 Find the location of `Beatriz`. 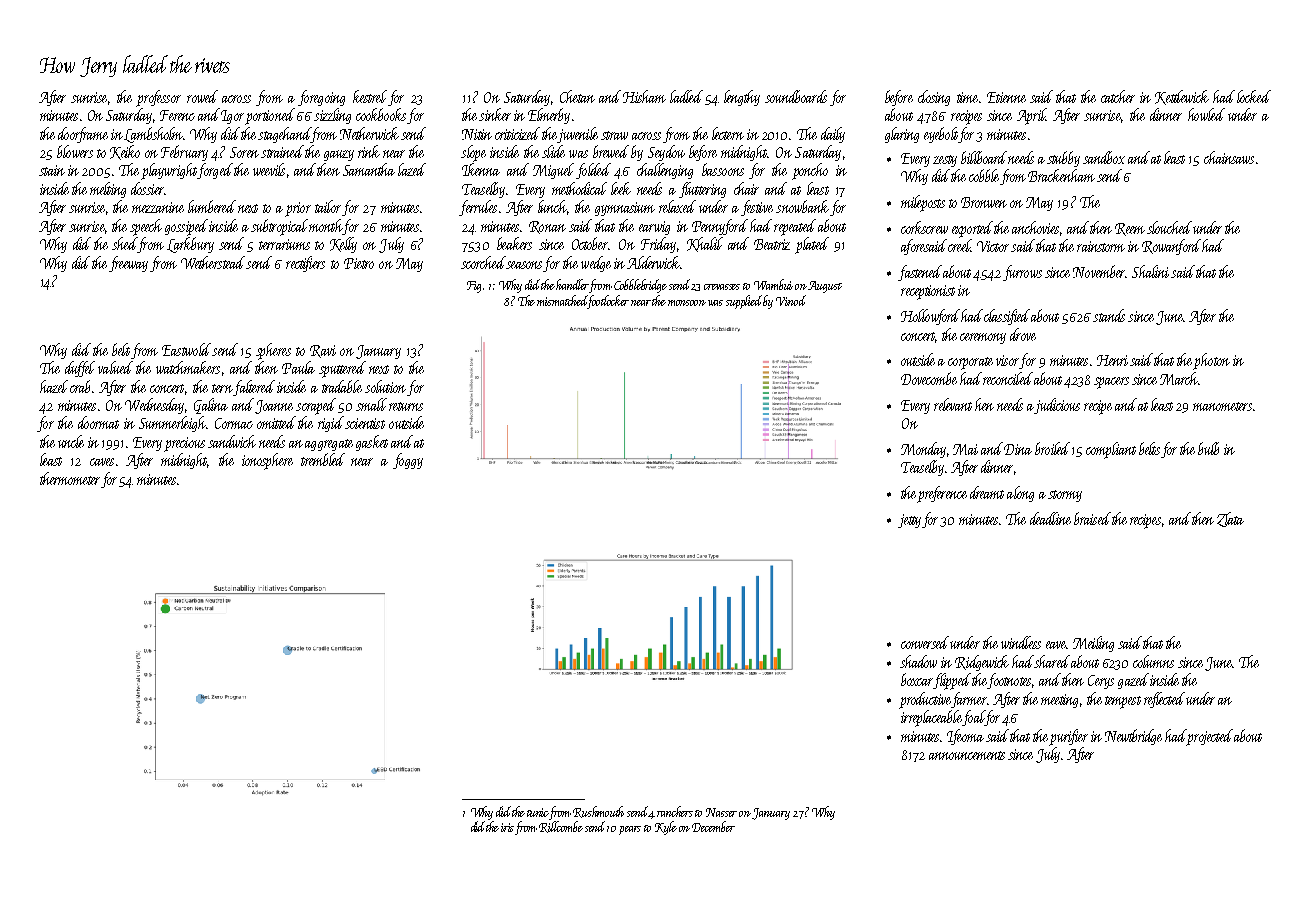

Beatriz is located at coordinates (772, 244).
